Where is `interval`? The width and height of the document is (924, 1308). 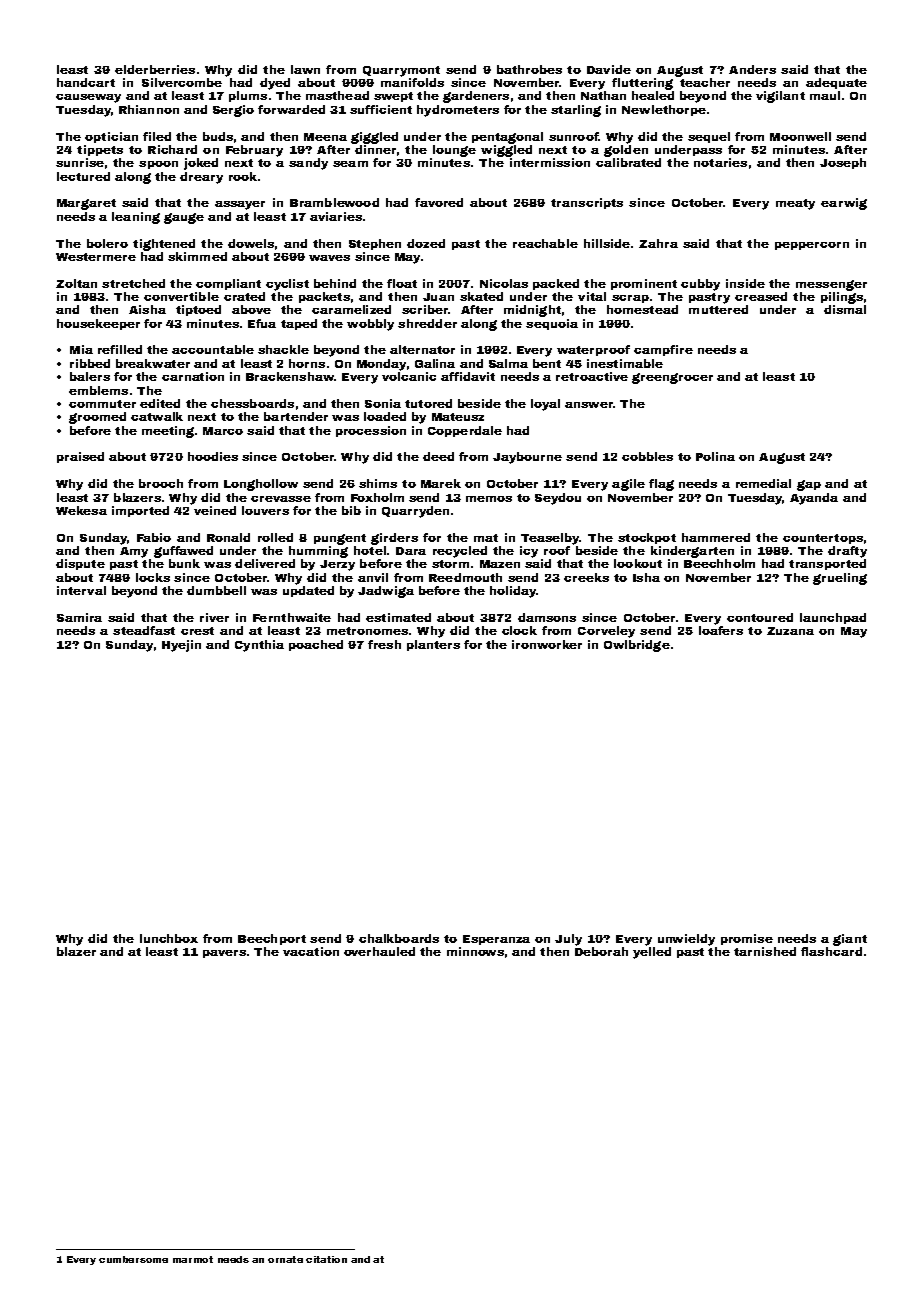 interval is located at coordinates (81, 590).
